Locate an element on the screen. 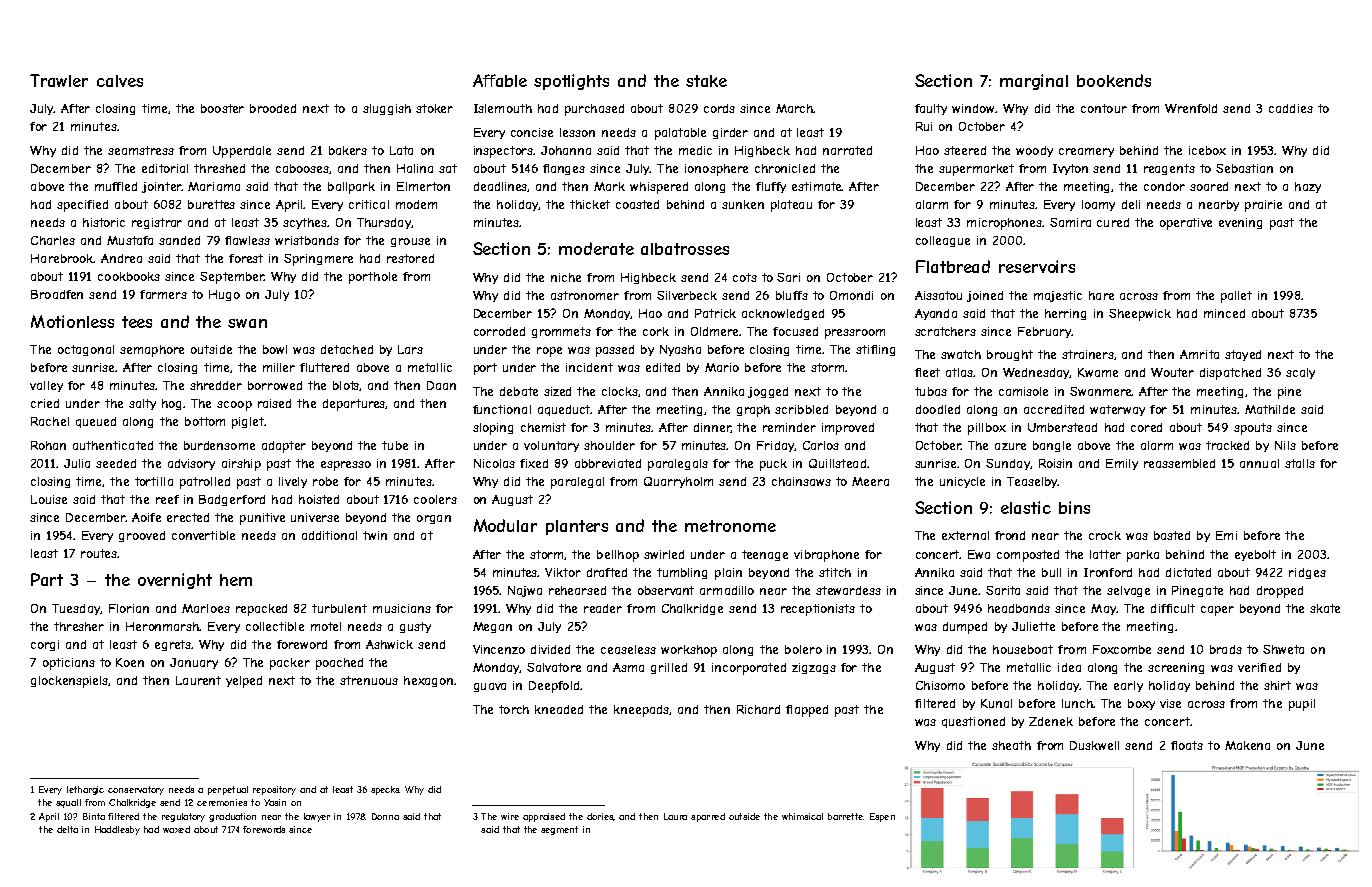 This screenshot has height=887, width=1372. coolers is located at coordinates (435, 499).
